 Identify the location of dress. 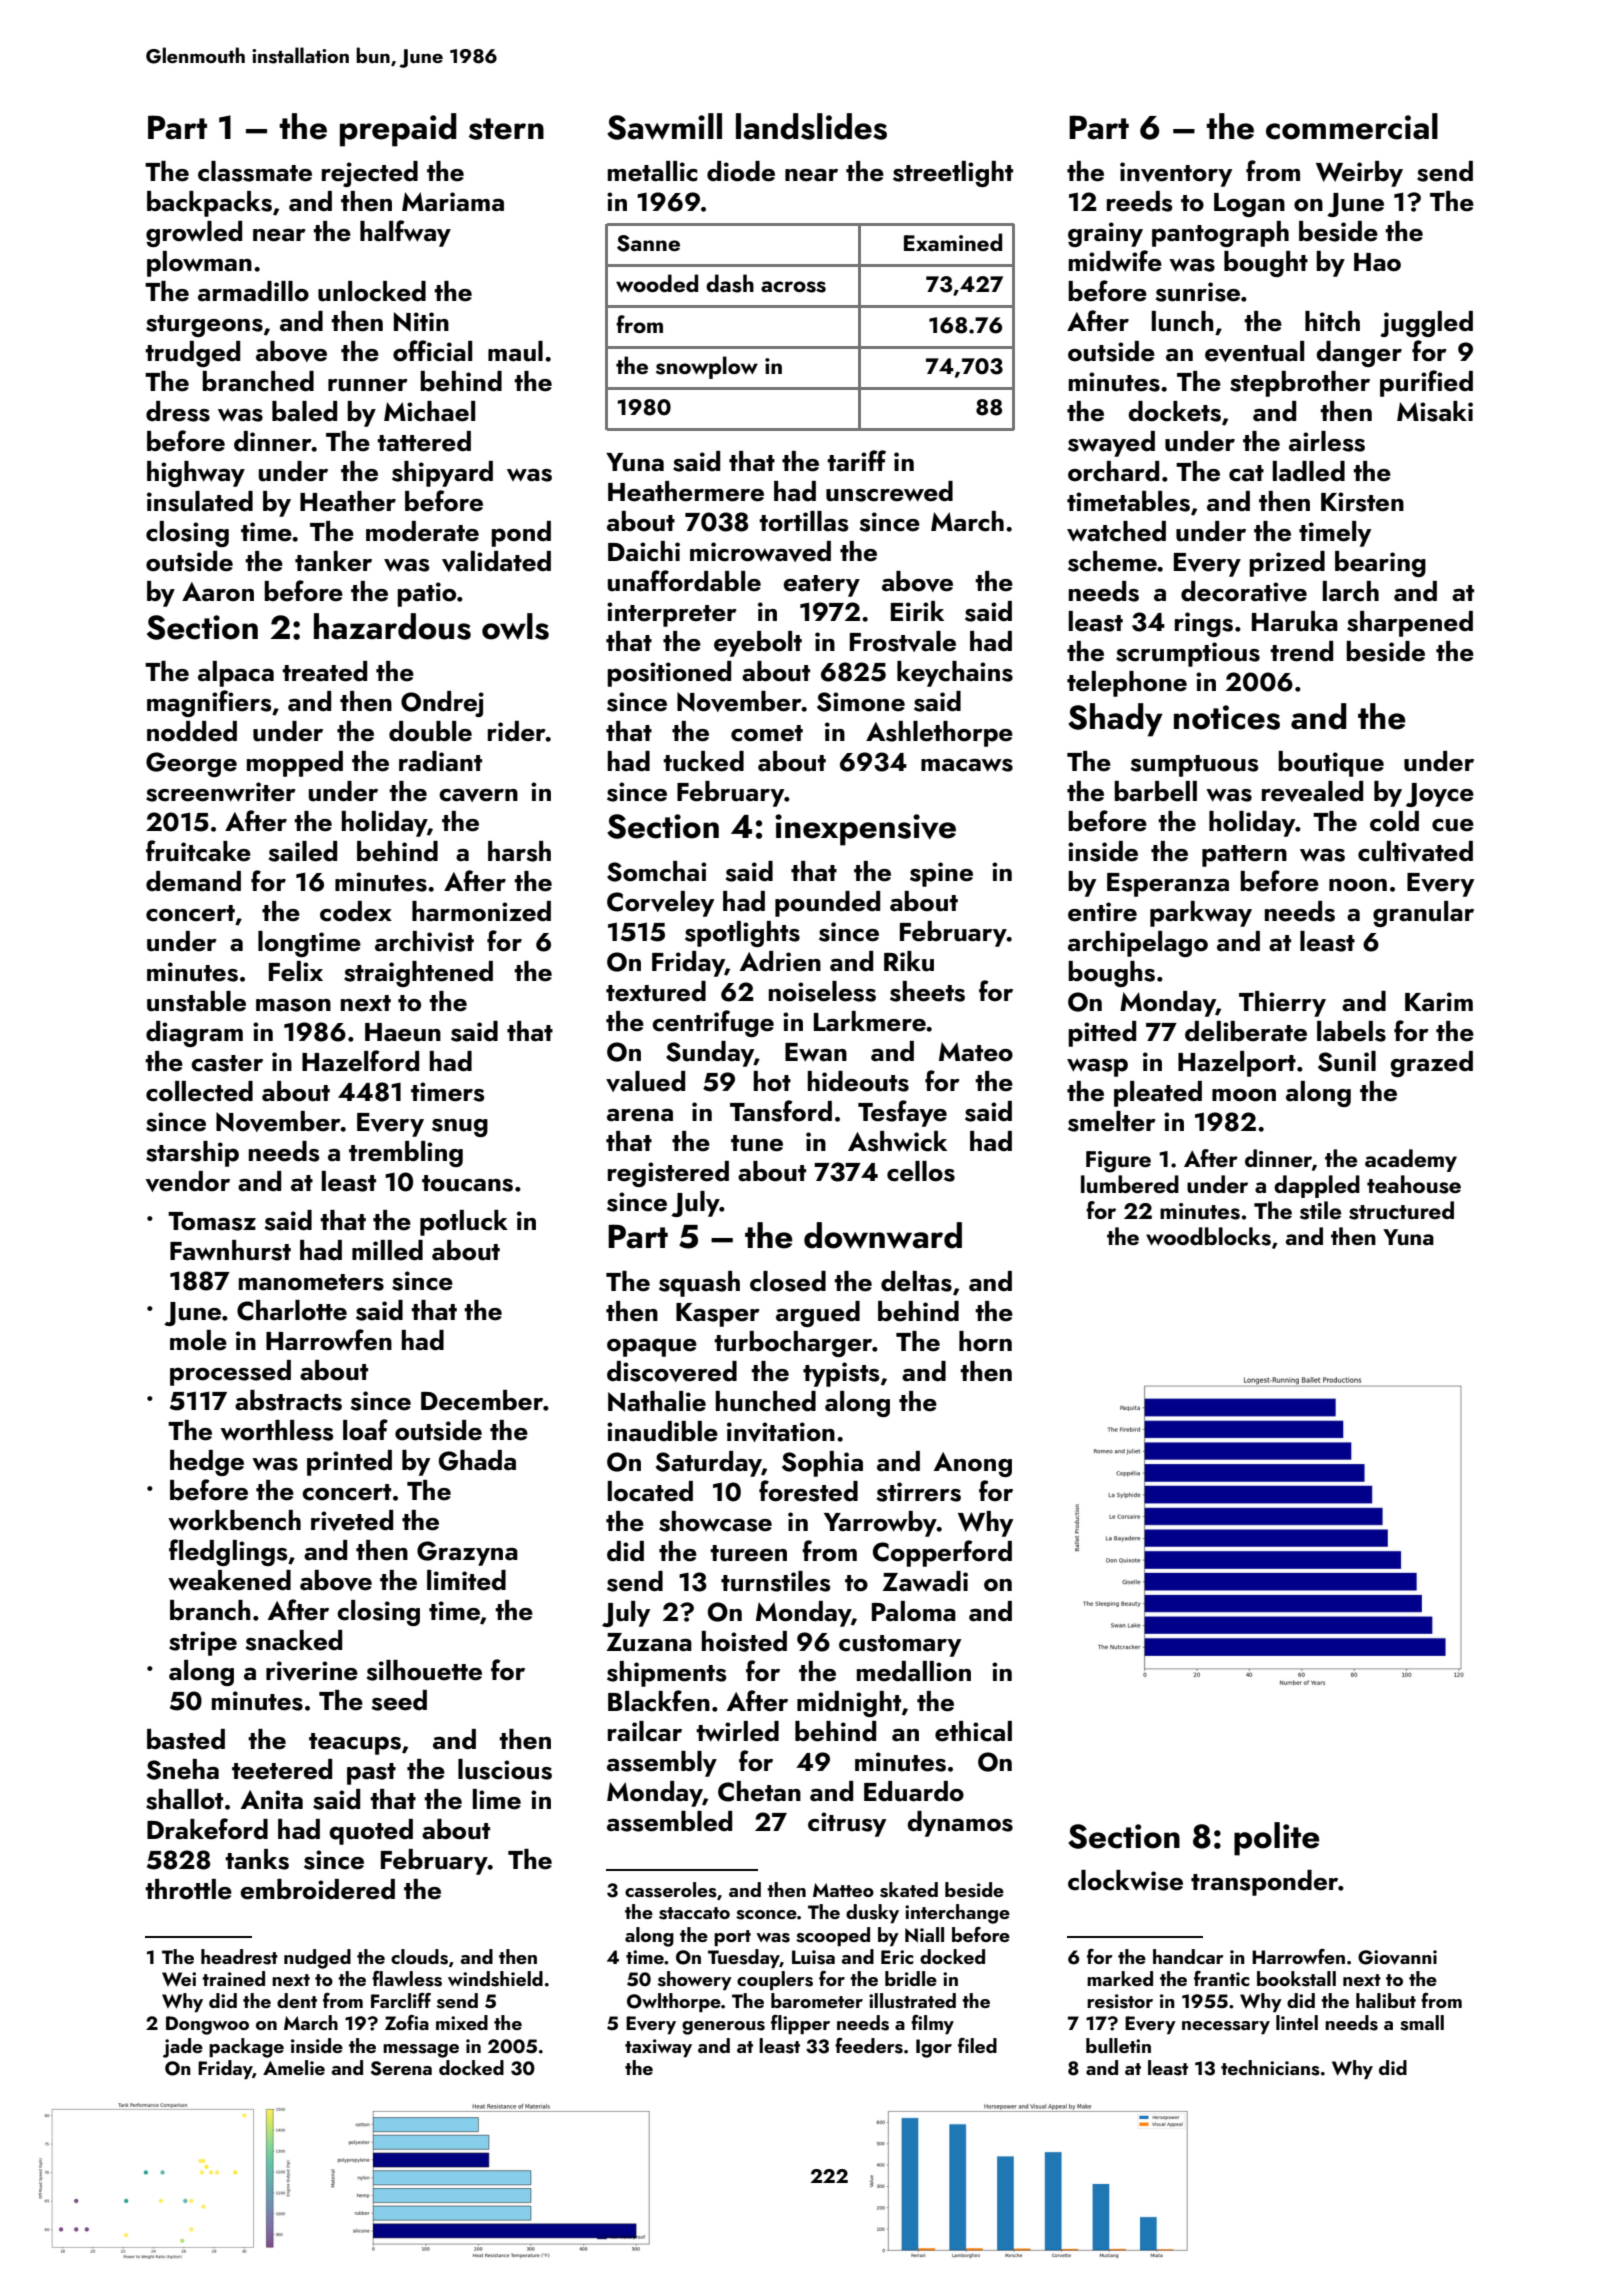
(178, 411).
